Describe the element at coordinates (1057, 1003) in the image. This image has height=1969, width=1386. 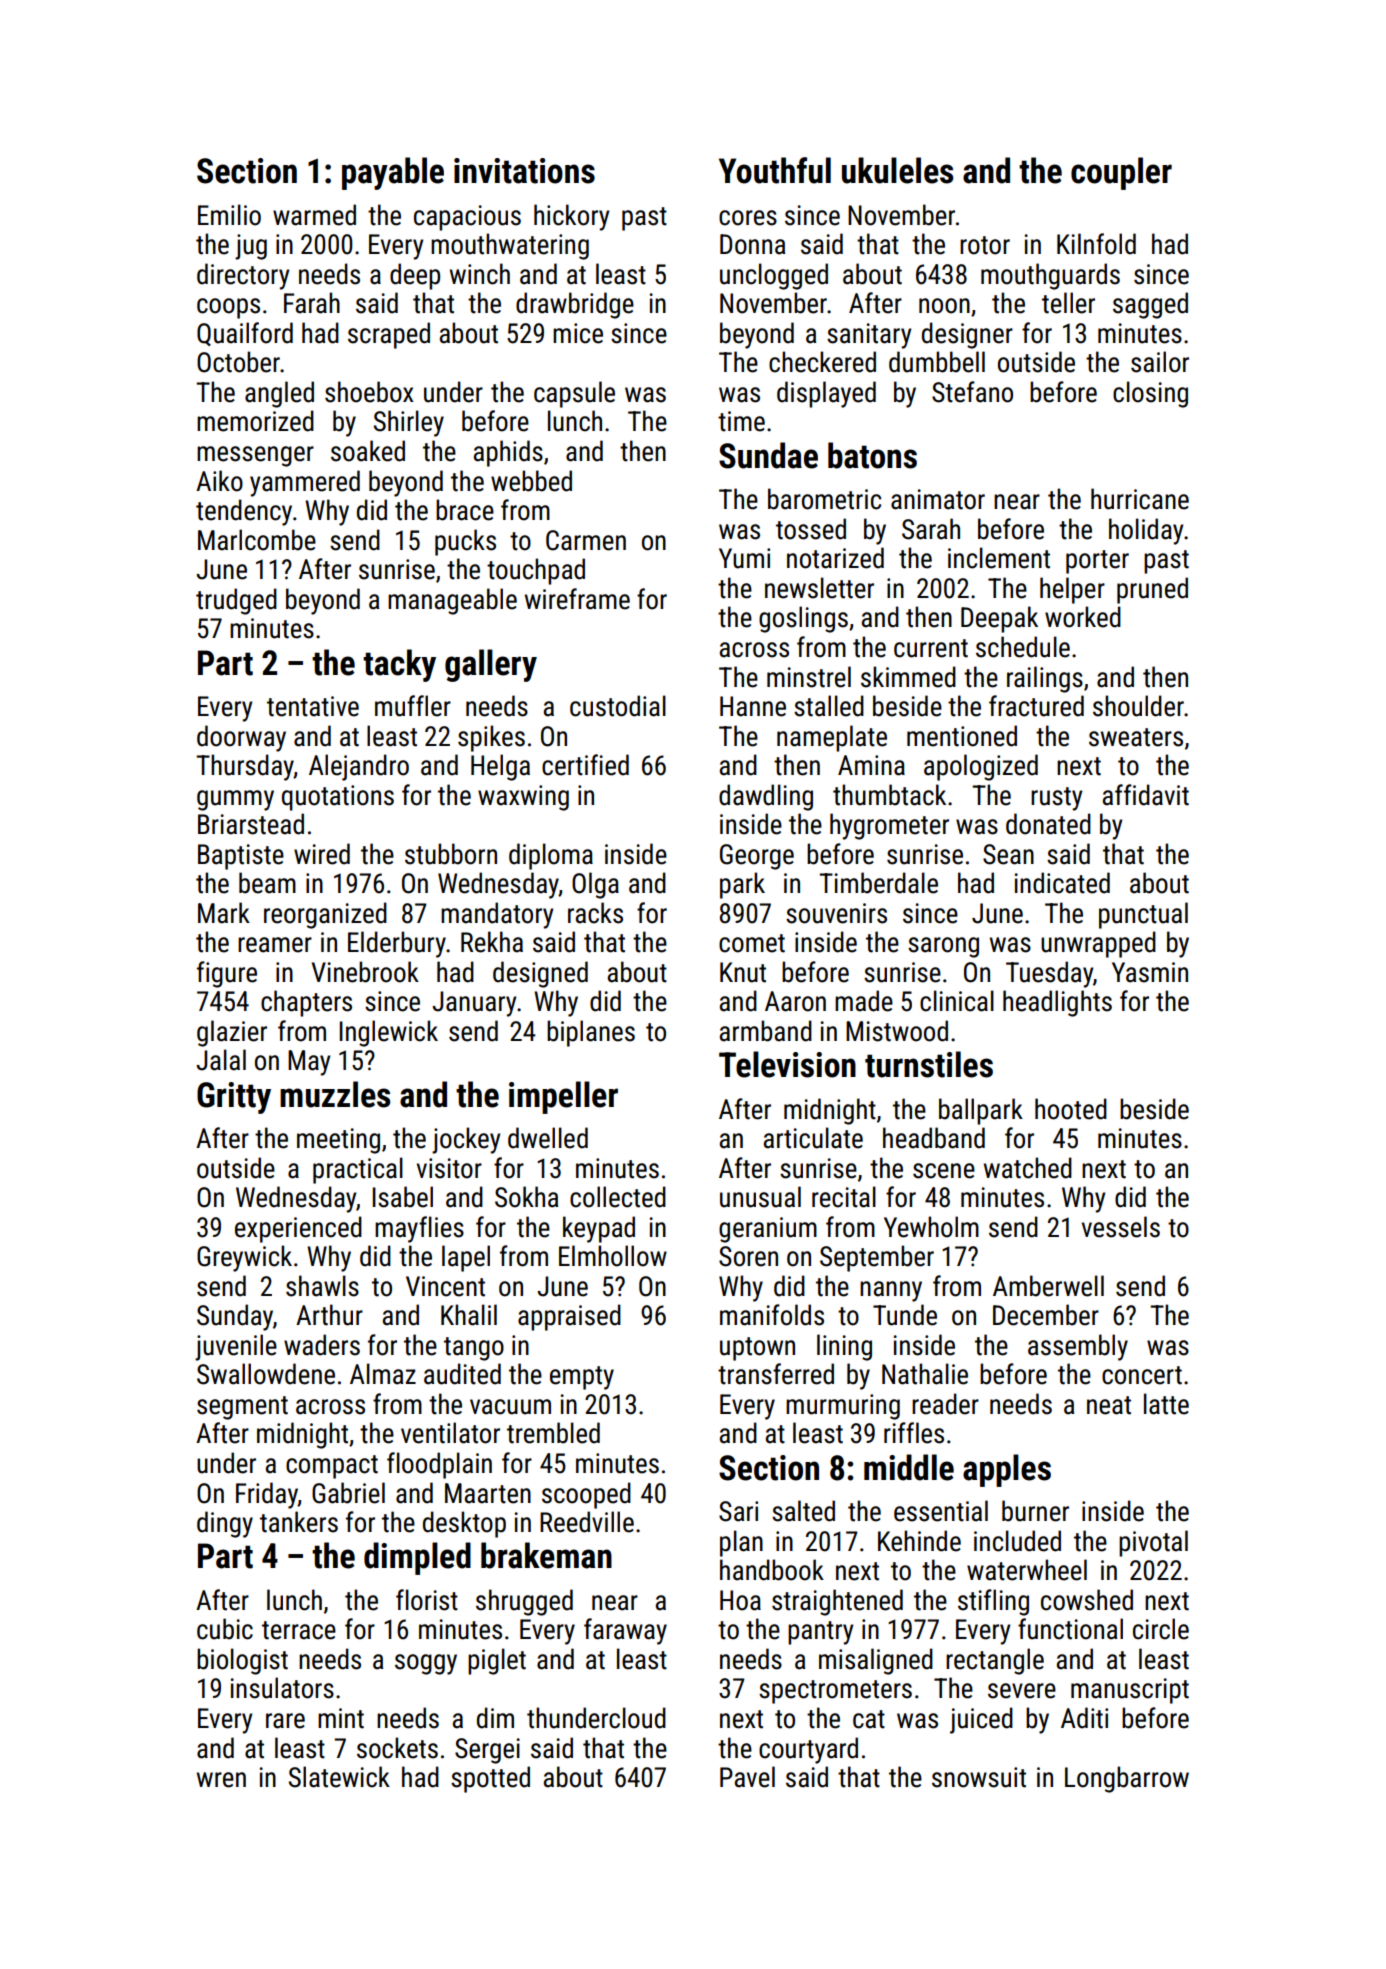
I see `headlights` at that location.
